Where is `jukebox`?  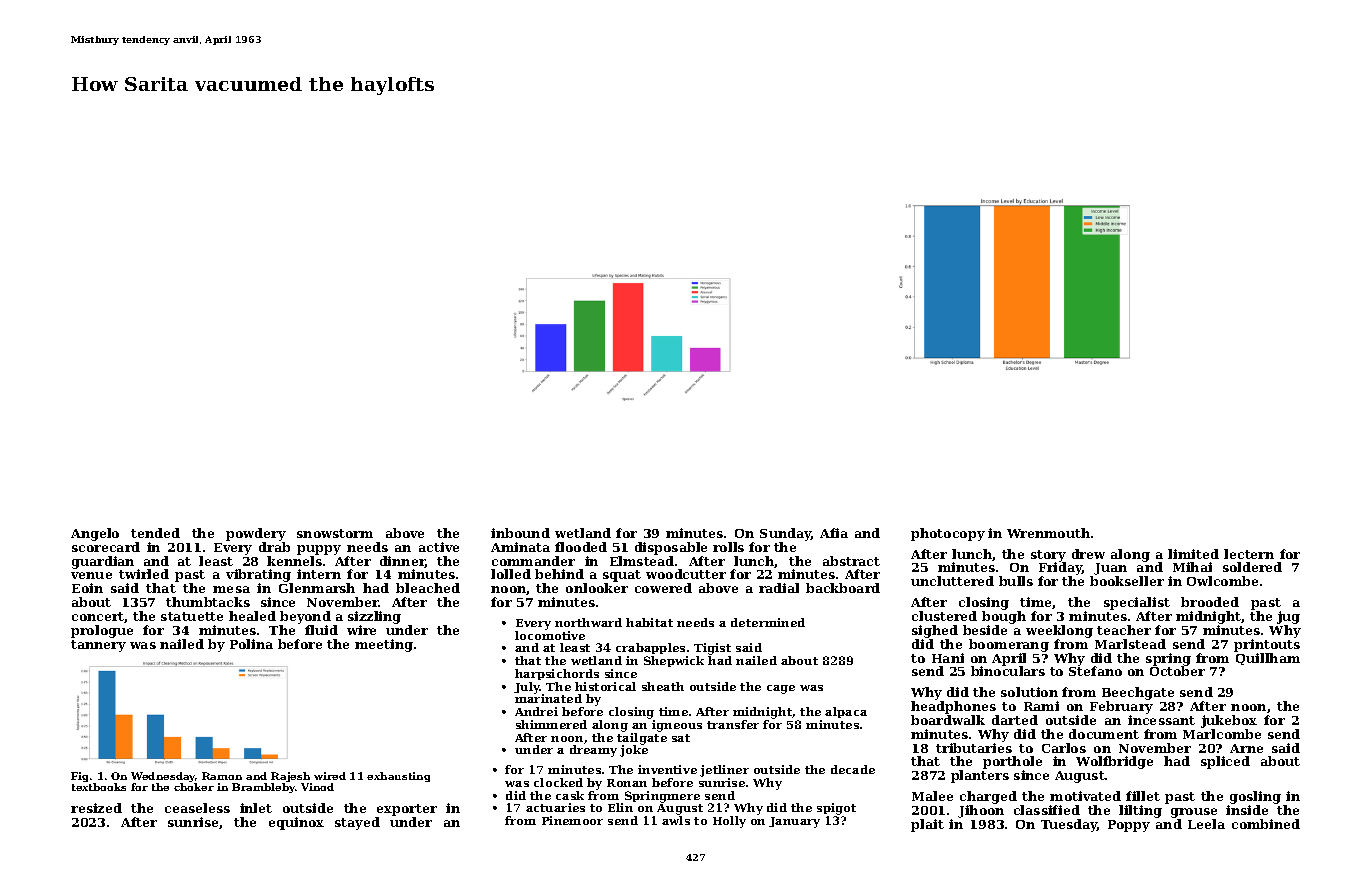 jukebox is located at coordinates (1229, 721).
